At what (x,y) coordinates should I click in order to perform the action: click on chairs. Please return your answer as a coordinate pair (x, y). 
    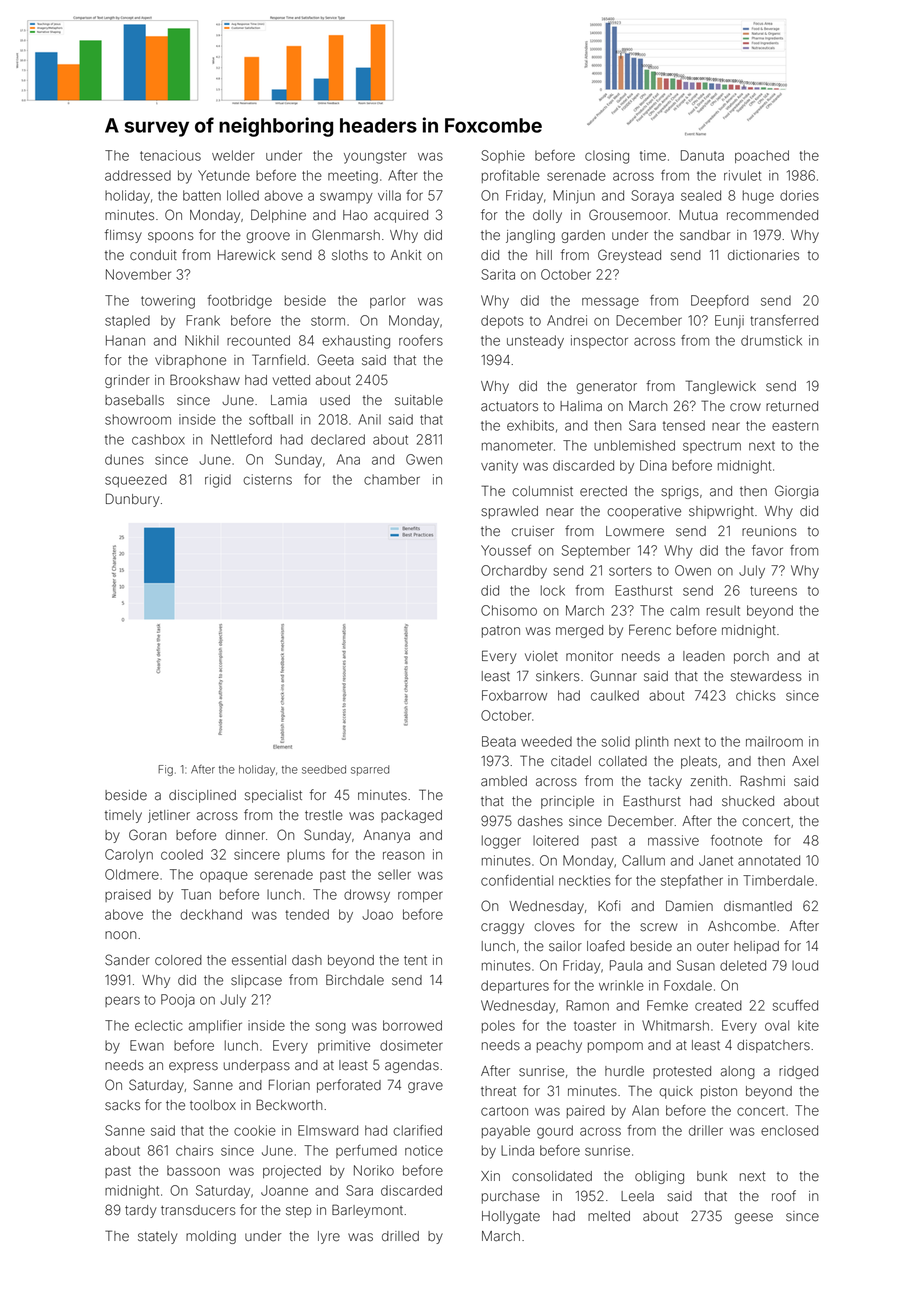
    Looking at the image, I should click on (194, 1150).
